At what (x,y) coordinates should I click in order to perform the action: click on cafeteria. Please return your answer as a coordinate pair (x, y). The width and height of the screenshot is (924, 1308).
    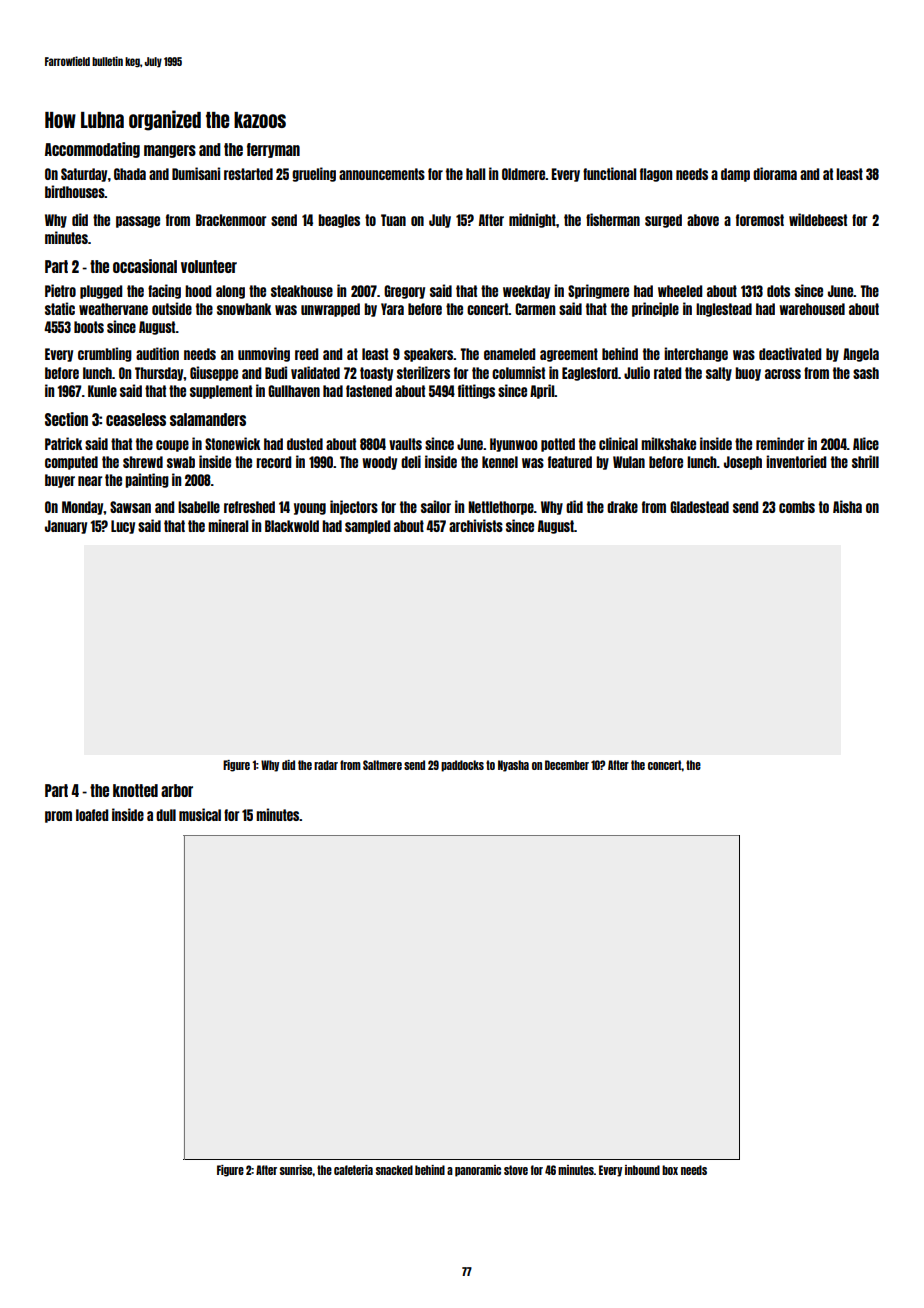
    Looking at the image, I should click on (353, 1170).
